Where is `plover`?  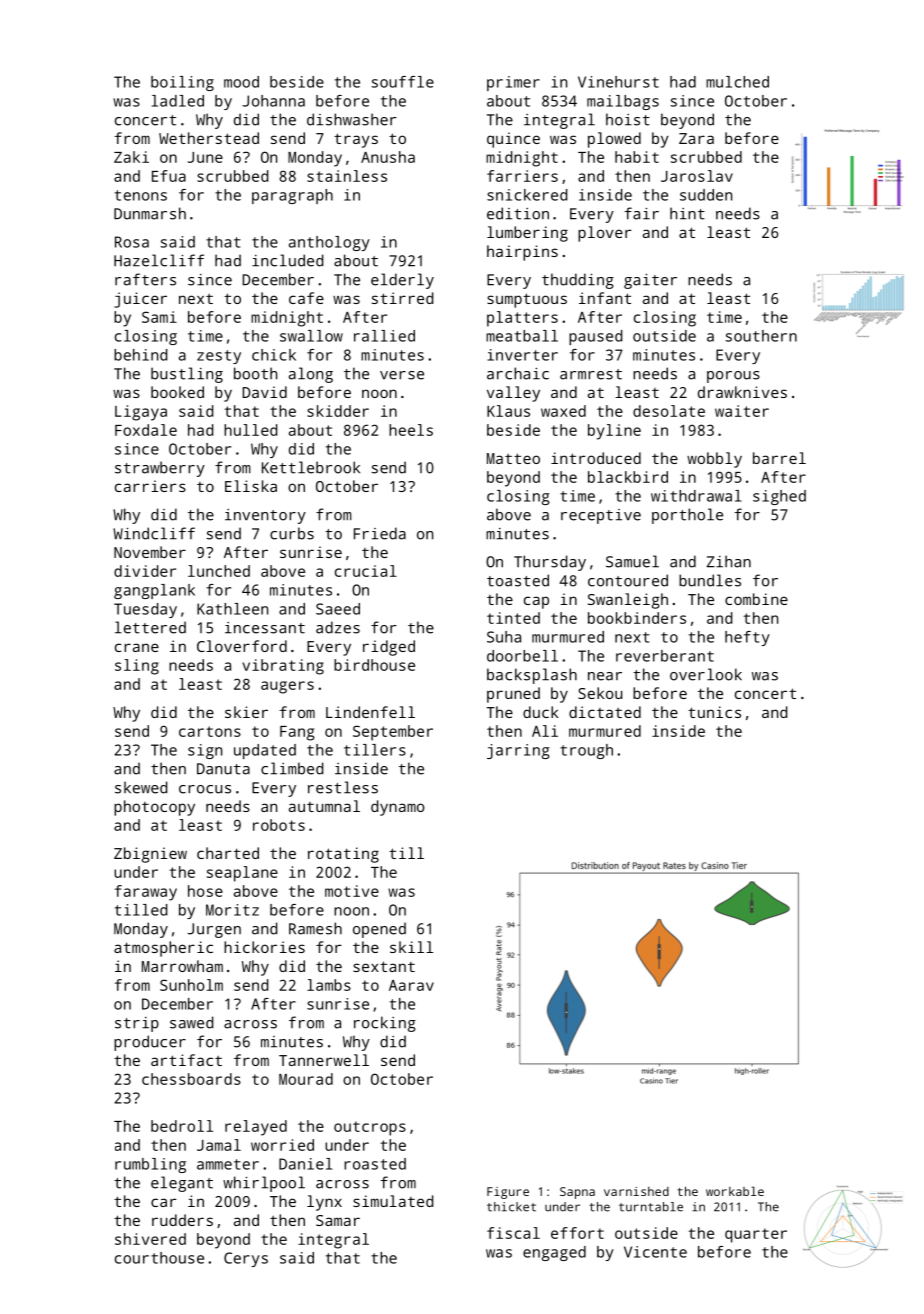
plover is located at coordinates (604, 234).
